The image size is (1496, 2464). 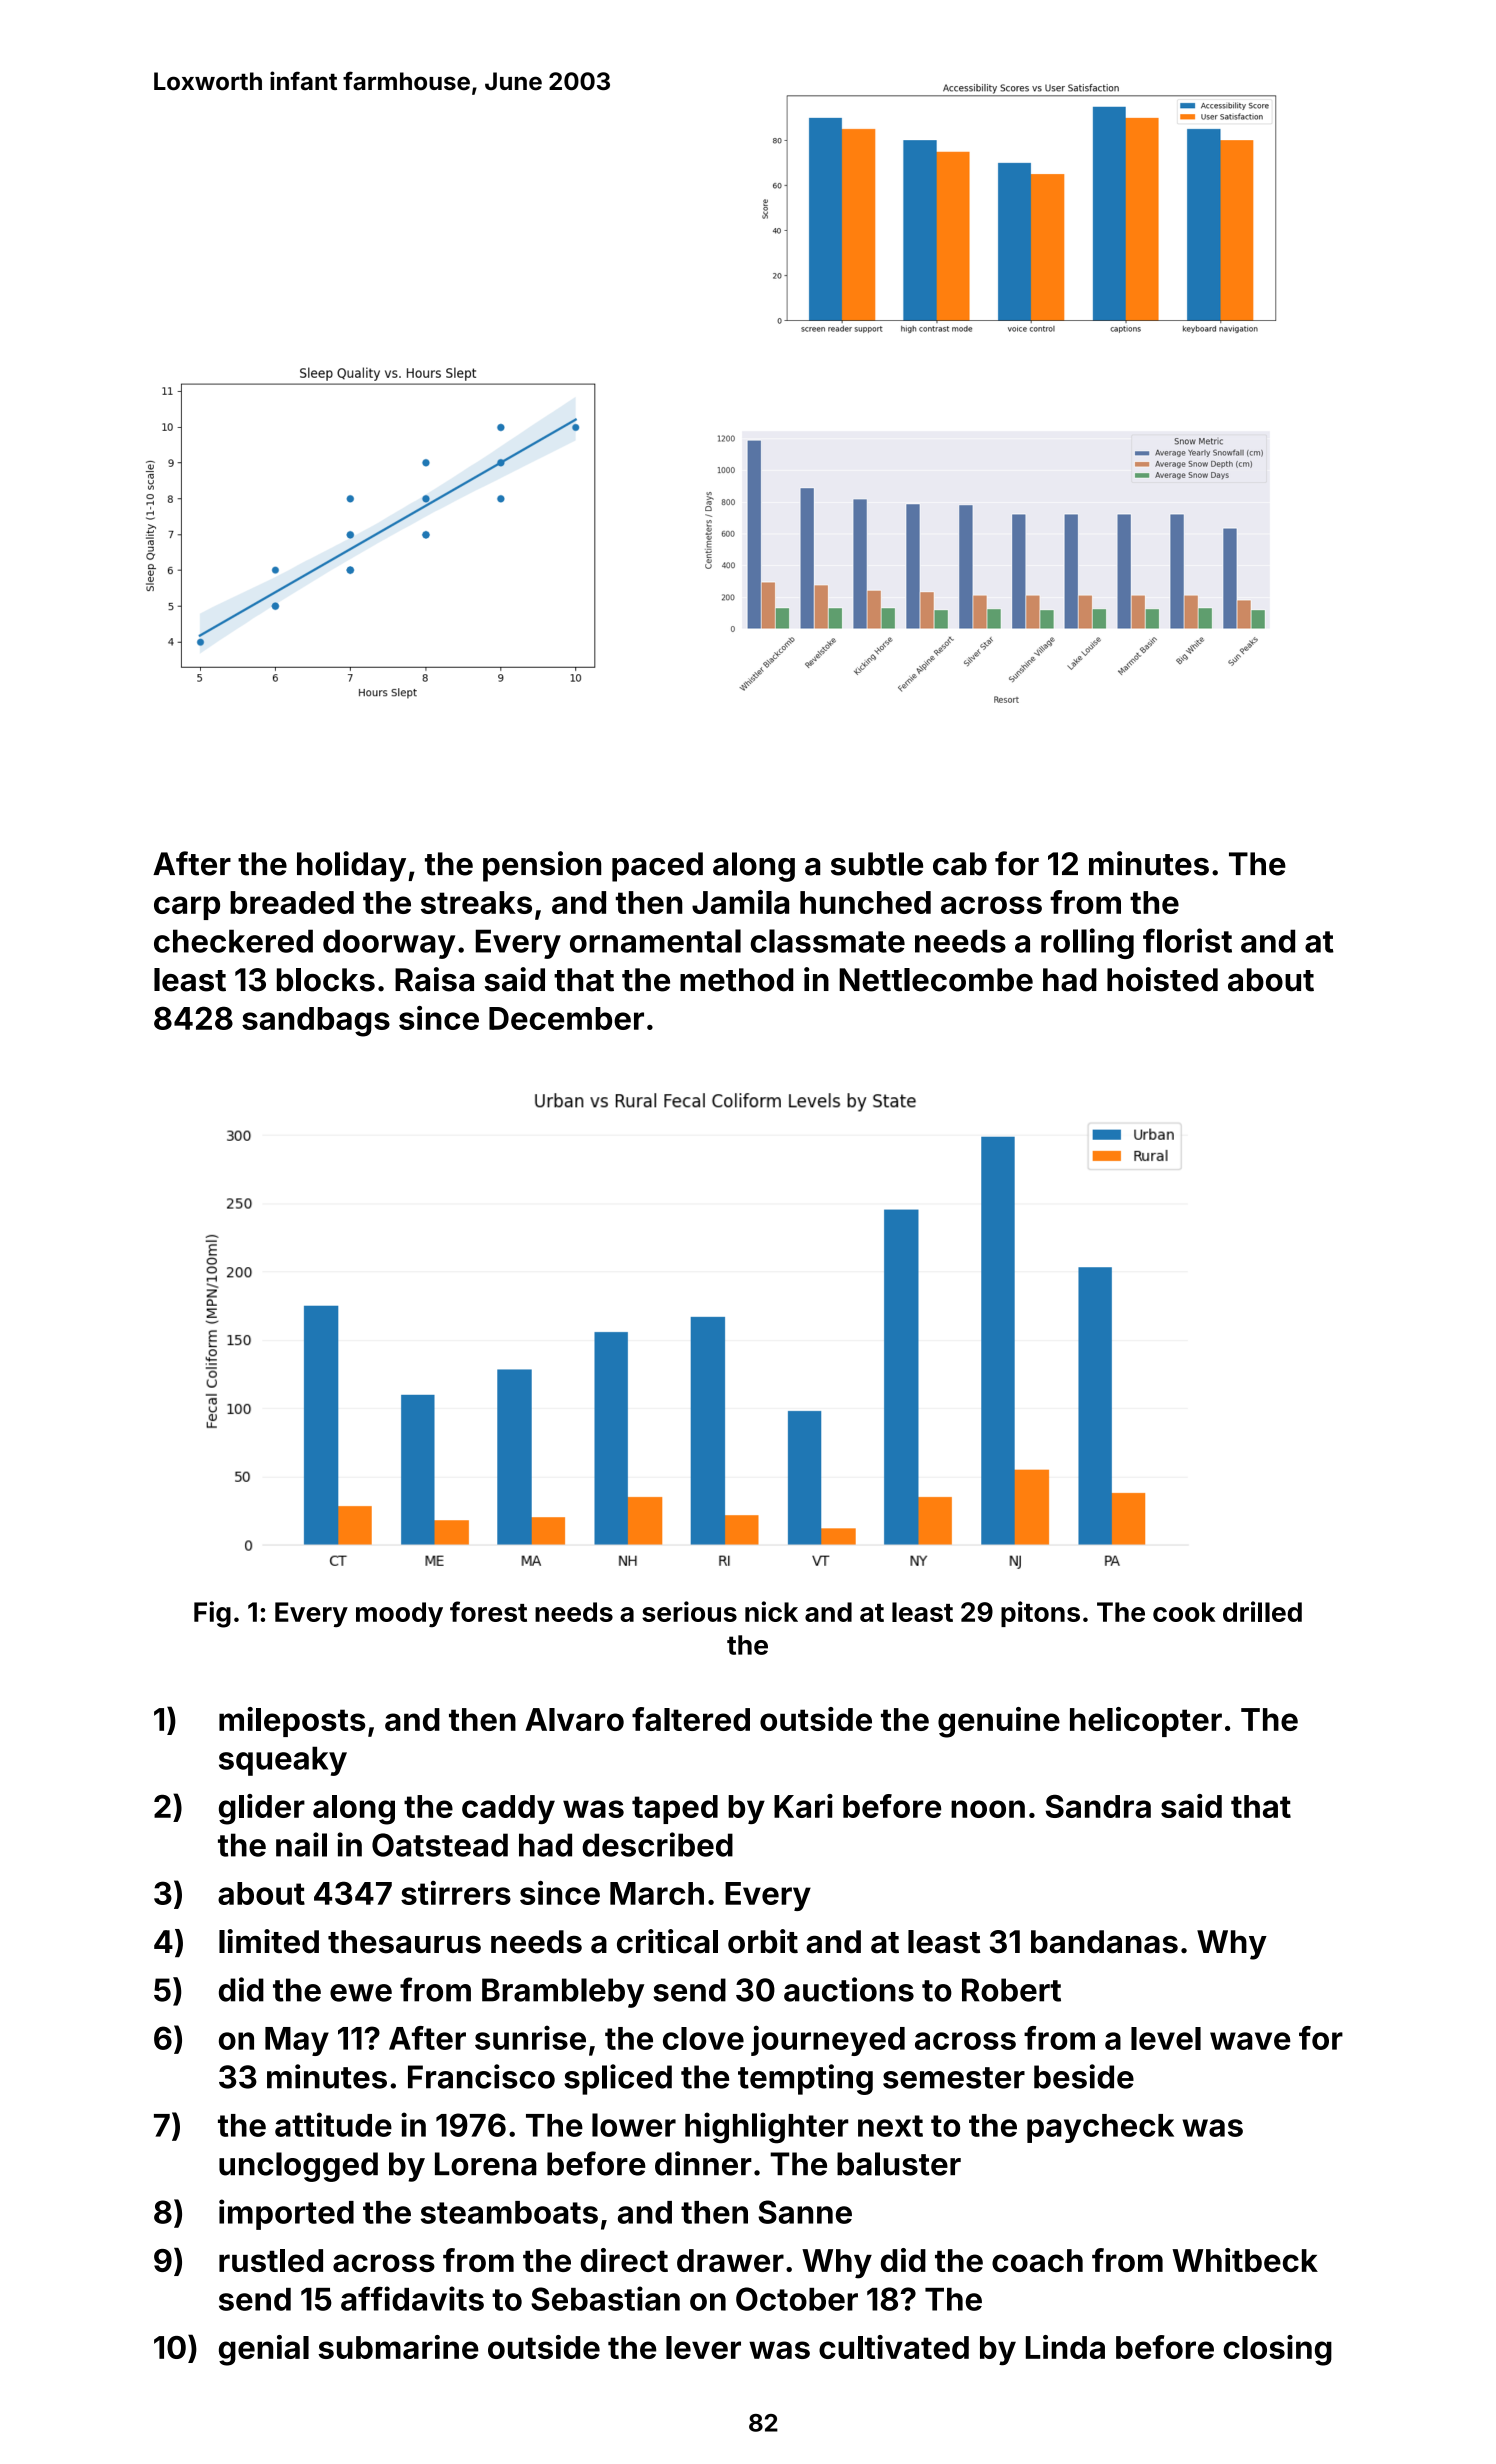 What do you see at coordinates (233, 941) in the screenshot?
I see `checkered` at bounding box center [233, 941].
